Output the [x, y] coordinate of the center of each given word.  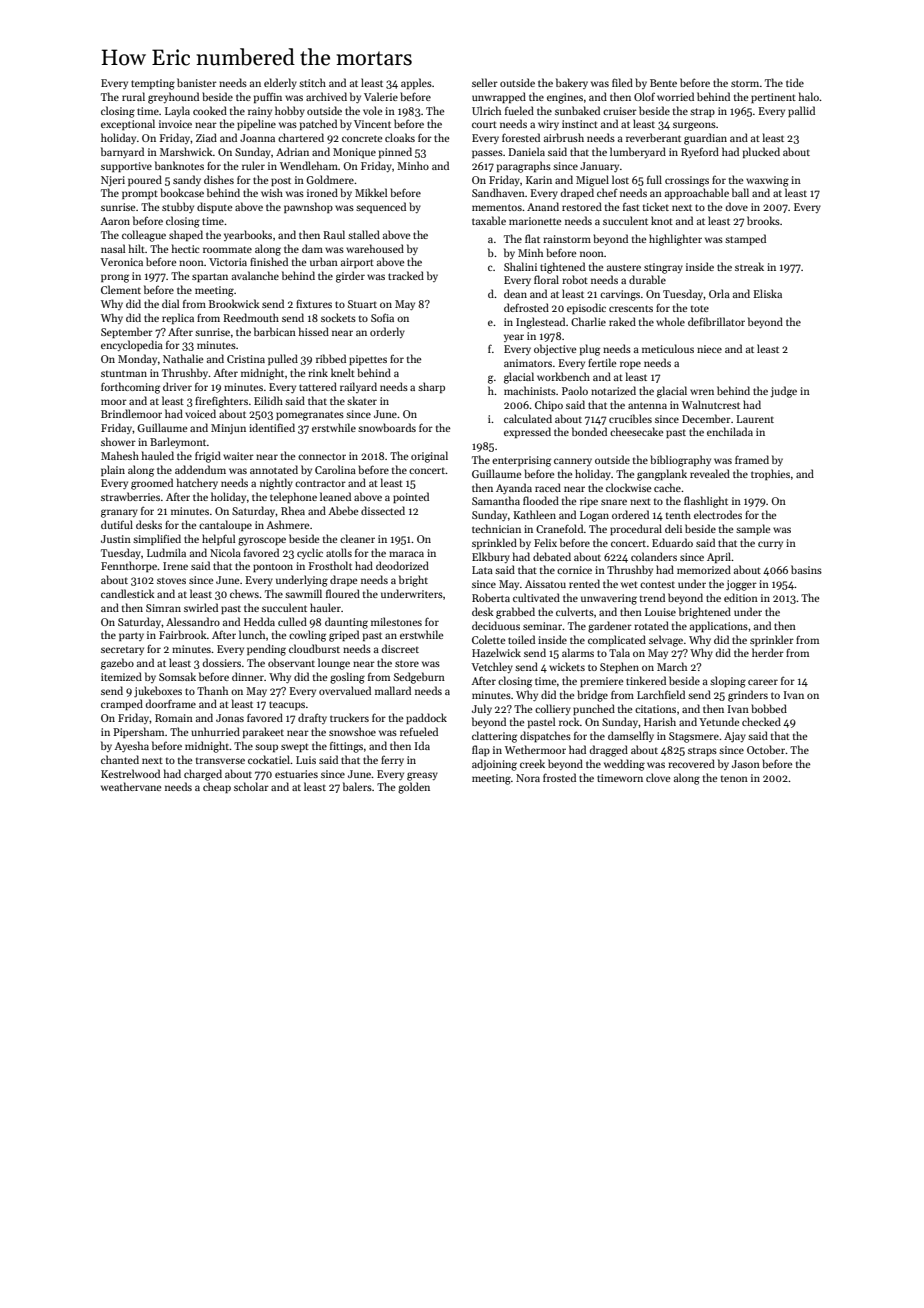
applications [719, 626]
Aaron [115, 221]
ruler [253, 165]
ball [740, 192]
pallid [801, 111]
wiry [548, 125]
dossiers [221, 662]
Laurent [755, 419]
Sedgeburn [419, 678]
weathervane [131, 786]
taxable [489, 220]
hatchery [197, 483]
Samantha [496, 500]
